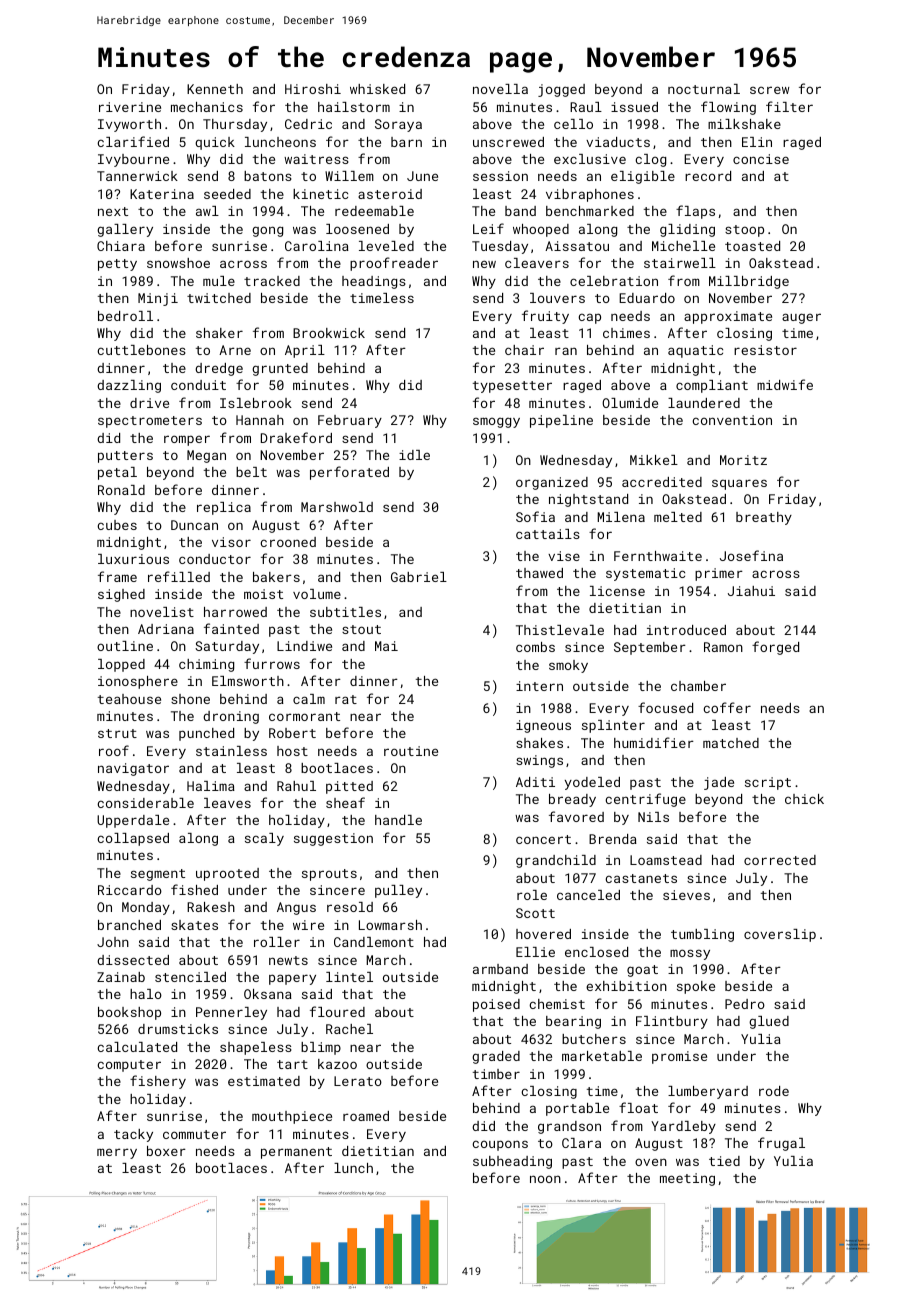 This screenshot has height=1308, width=924. Describe the element at coordinates (219, 369) in the screenshot. I see `dredge` at that location.
